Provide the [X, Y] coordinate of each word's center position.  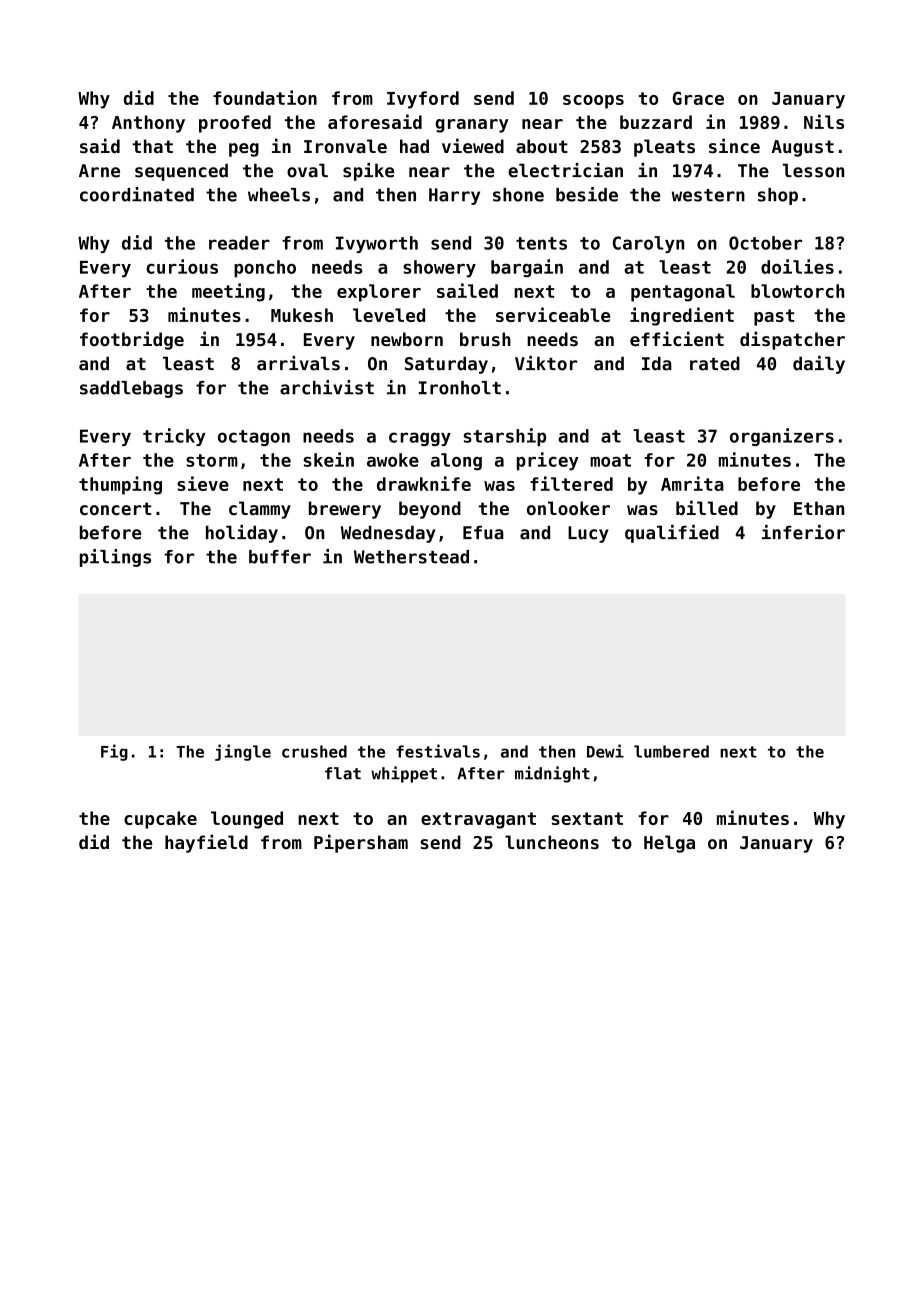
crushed [314, 751]
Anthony [148, 124]
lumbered [671, 751]
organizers [782, 437]
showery [439, 269]
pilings [115, 558]
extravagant [478, 820]
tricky [174, 437]
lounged [247, 820]
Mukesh [302, 315]
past [774, 317]
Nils [824, 121]
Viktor [546, 363]
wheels [279, 195]
